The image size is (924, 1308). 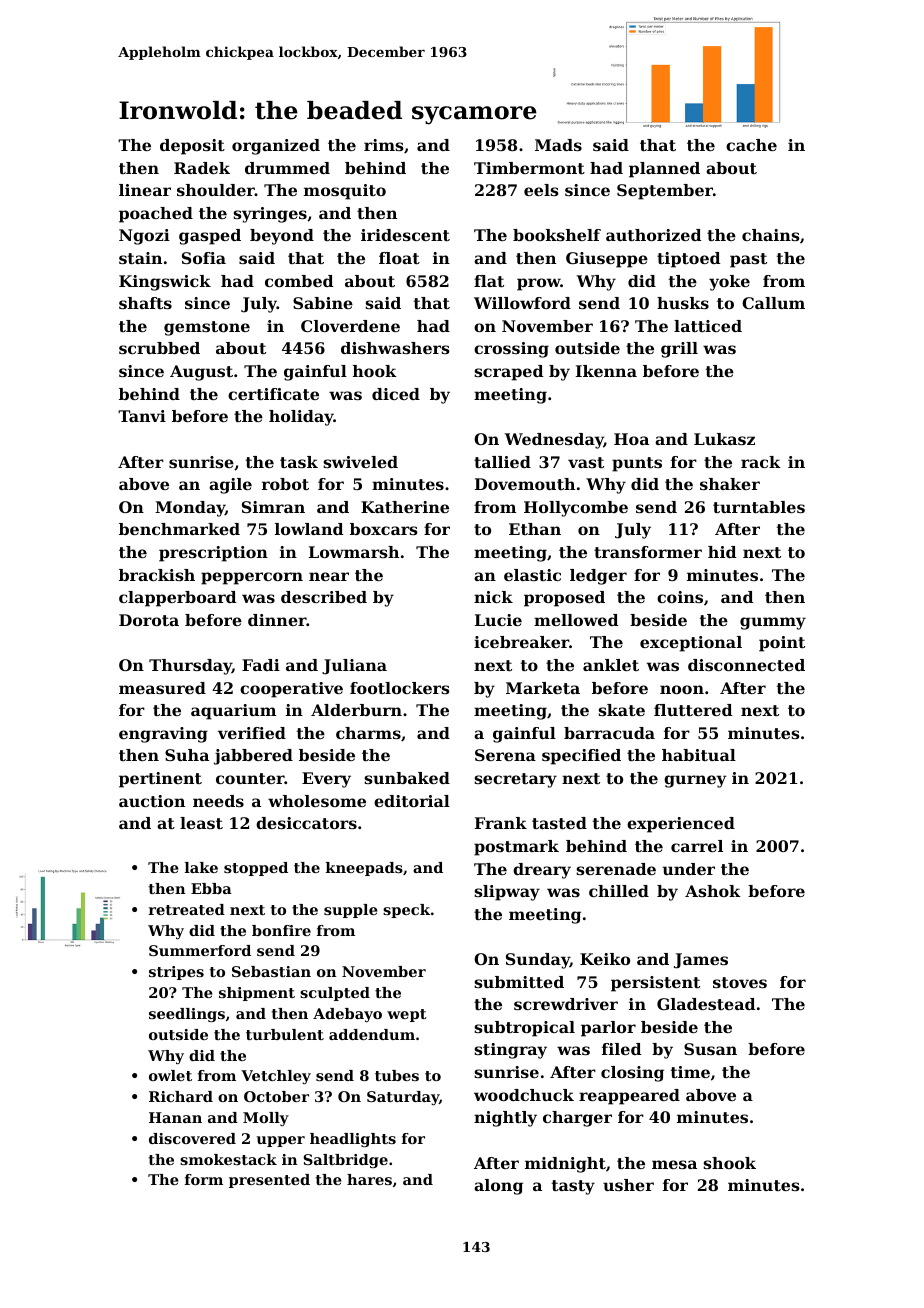 What do you see at coordinates (192, 147) in the screenshot?
I see `deposit` at bounding box center [192, 147].
